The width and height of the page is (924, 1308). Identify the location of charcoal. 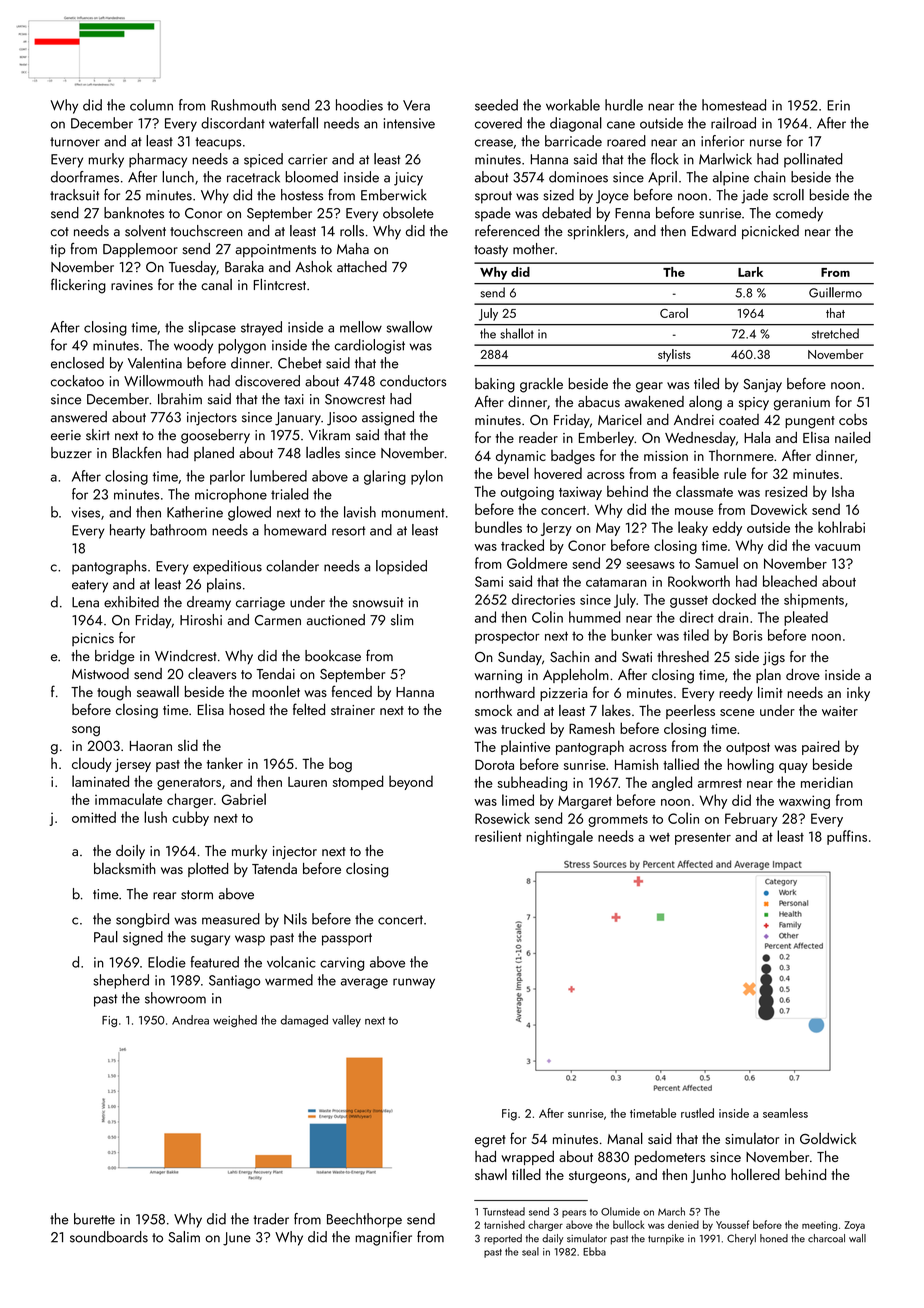
(826, 1238).
